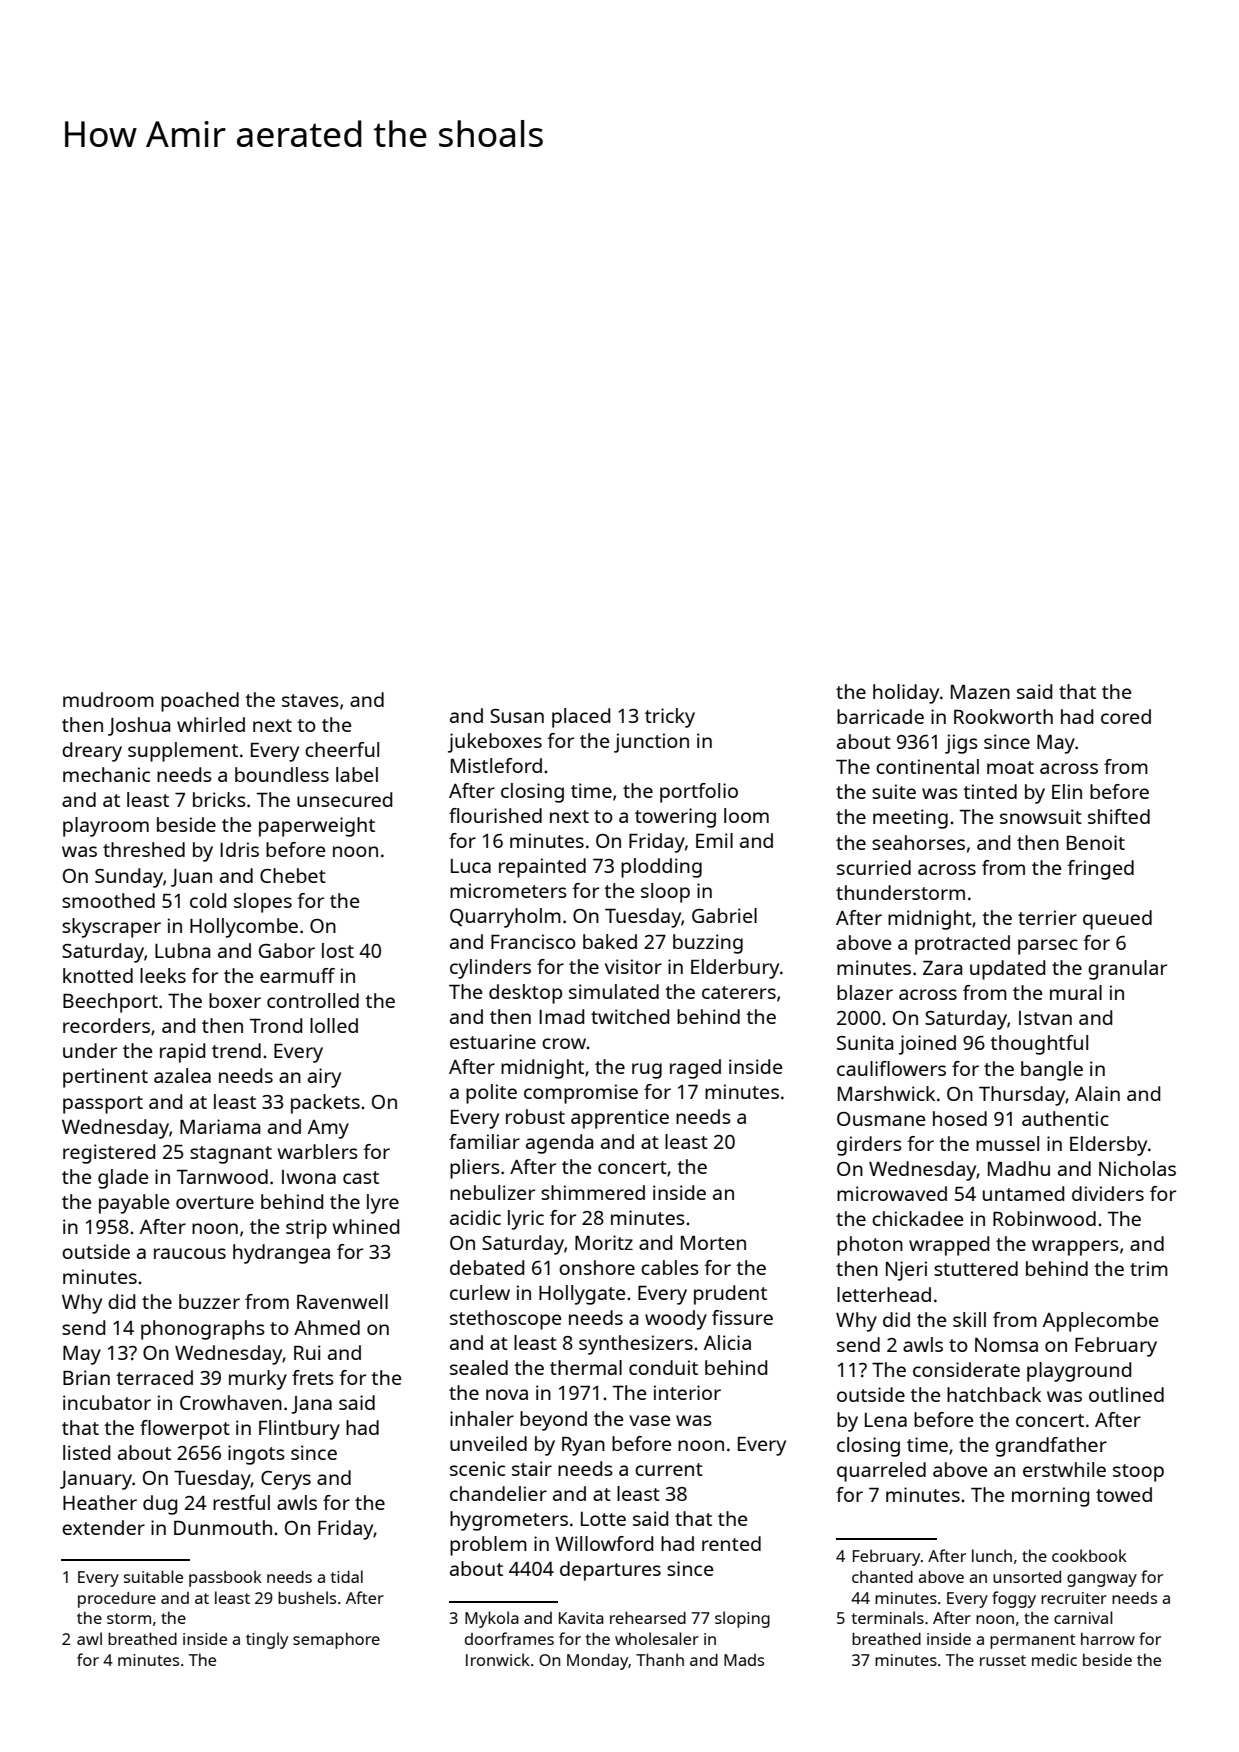  I want to click on rug, so click(647, 1071).
